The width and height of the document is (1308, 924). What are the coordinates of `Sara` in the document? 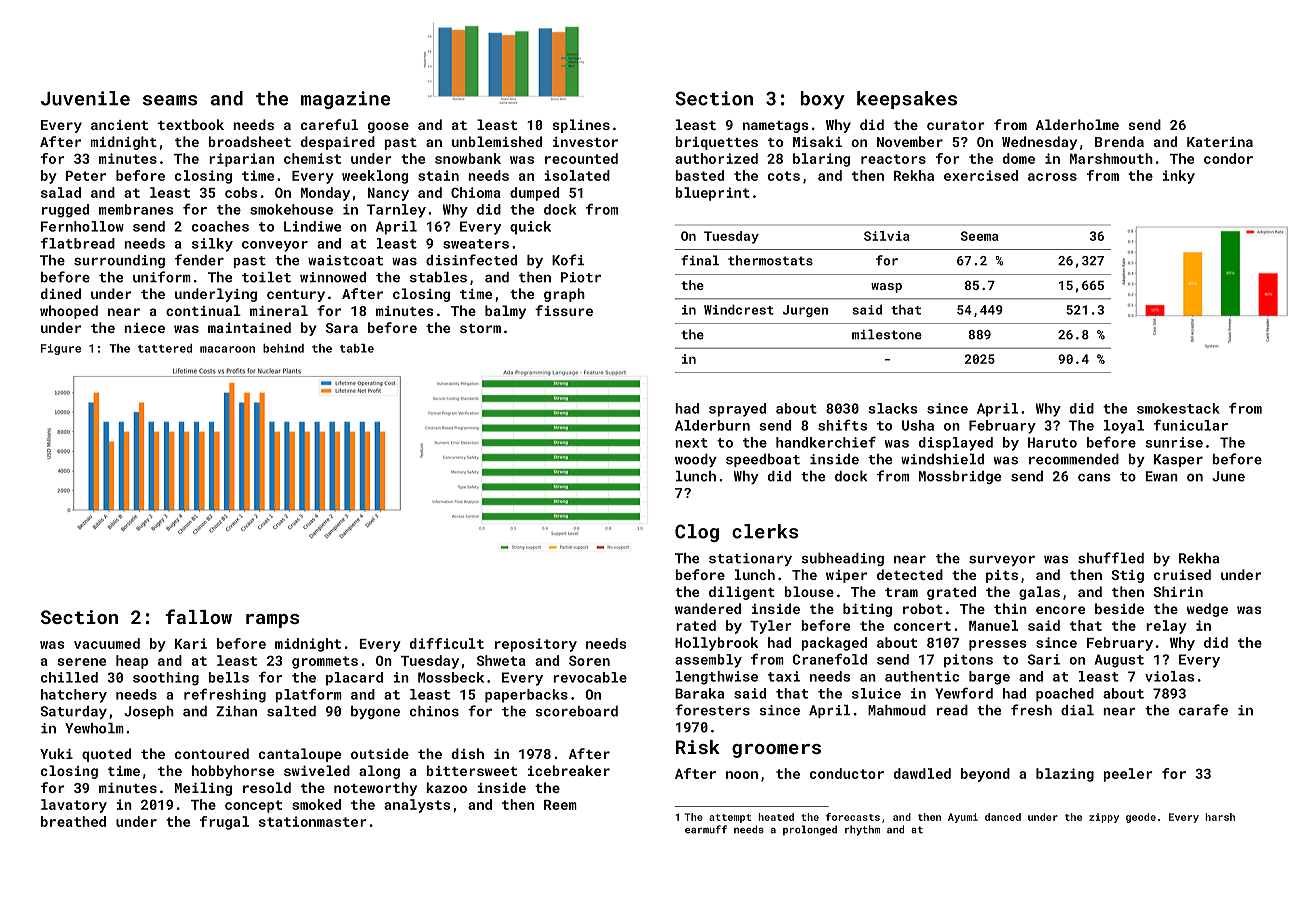 It's located at (342, 328).
